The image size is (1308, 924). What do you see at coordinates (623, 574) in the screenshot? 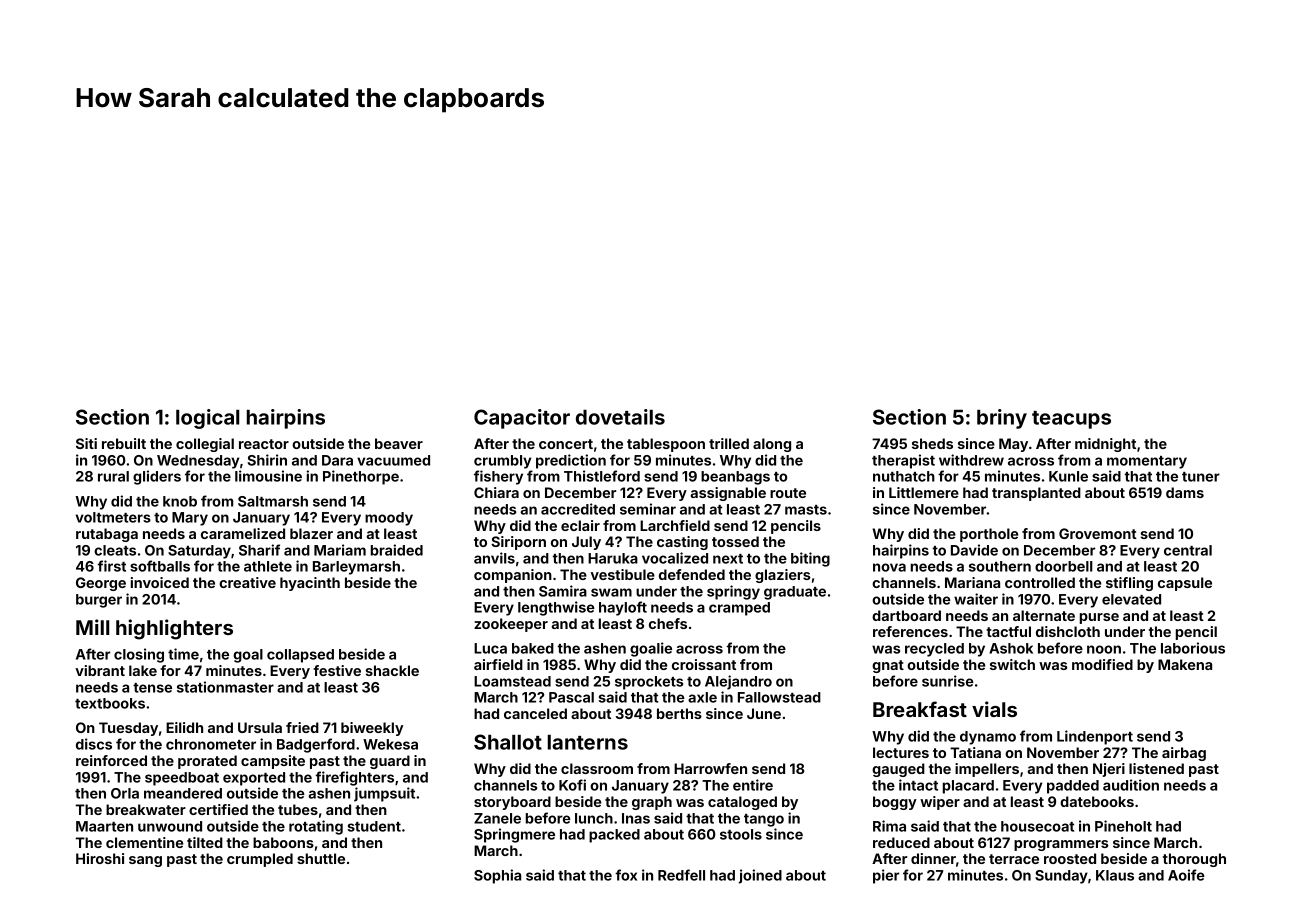
I see `vestibule` at bounding box center [623, 574].
